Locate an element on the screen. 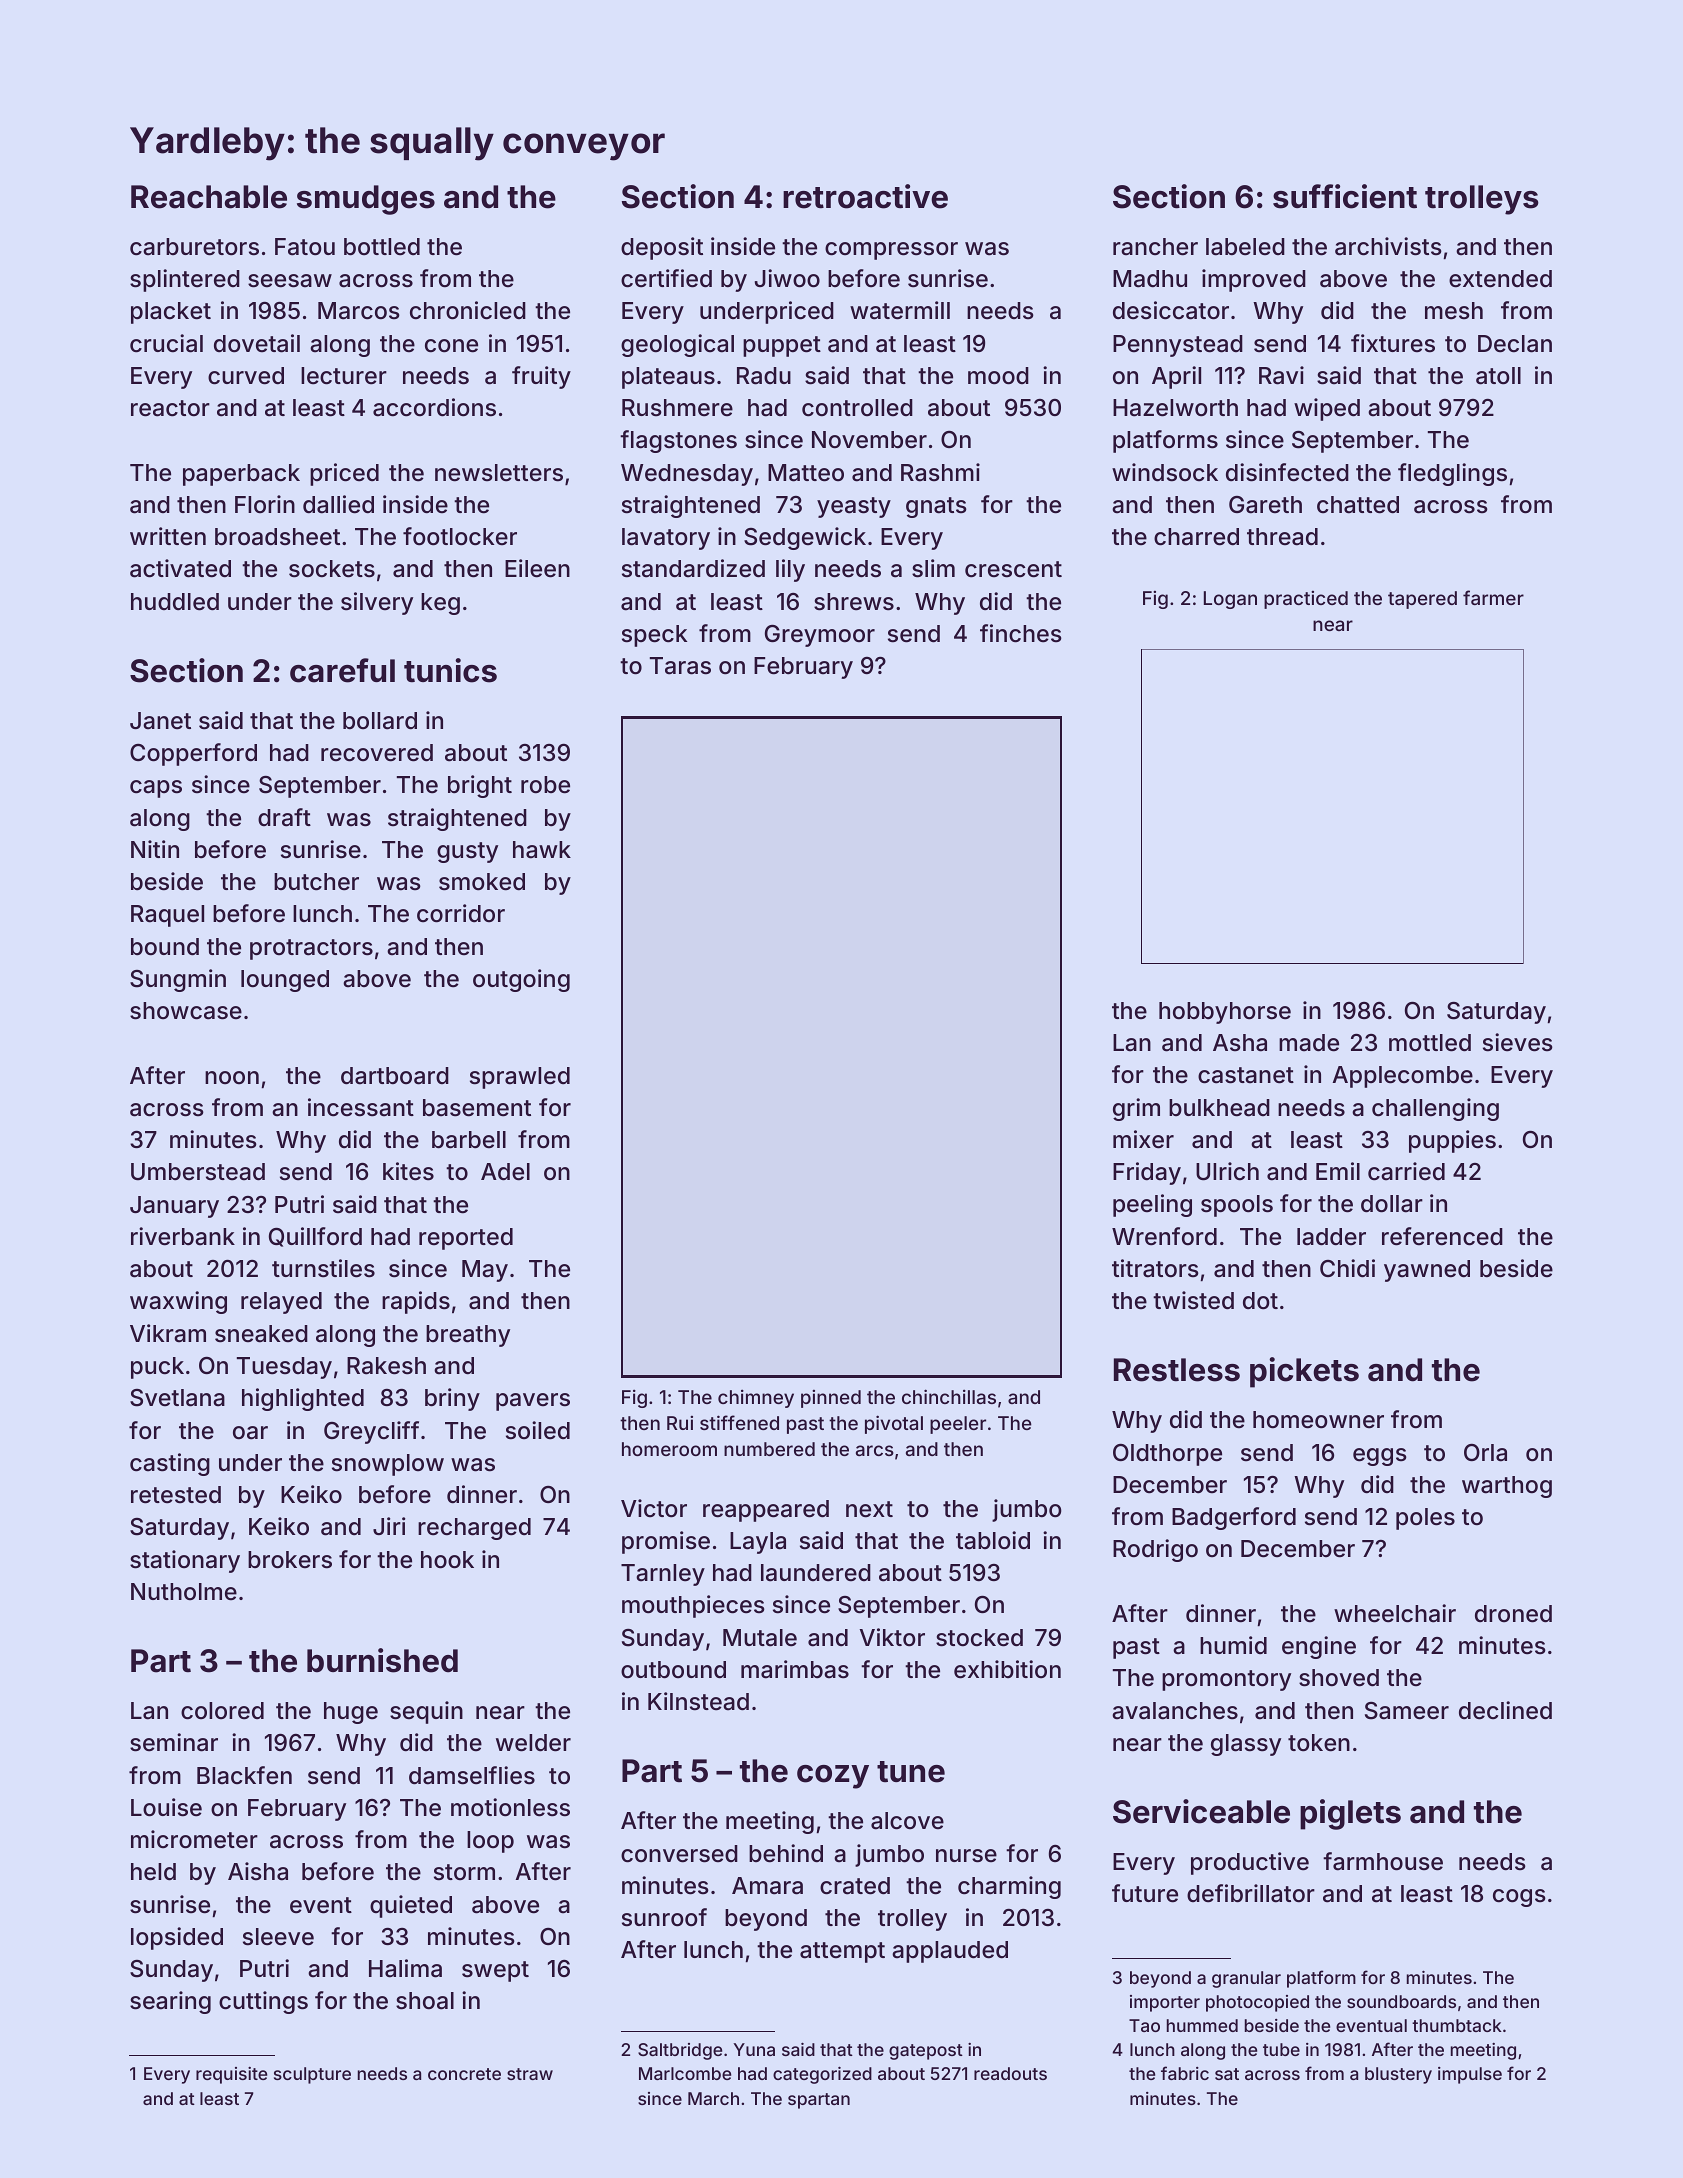  Taras is located at coordinates (680, 666).
